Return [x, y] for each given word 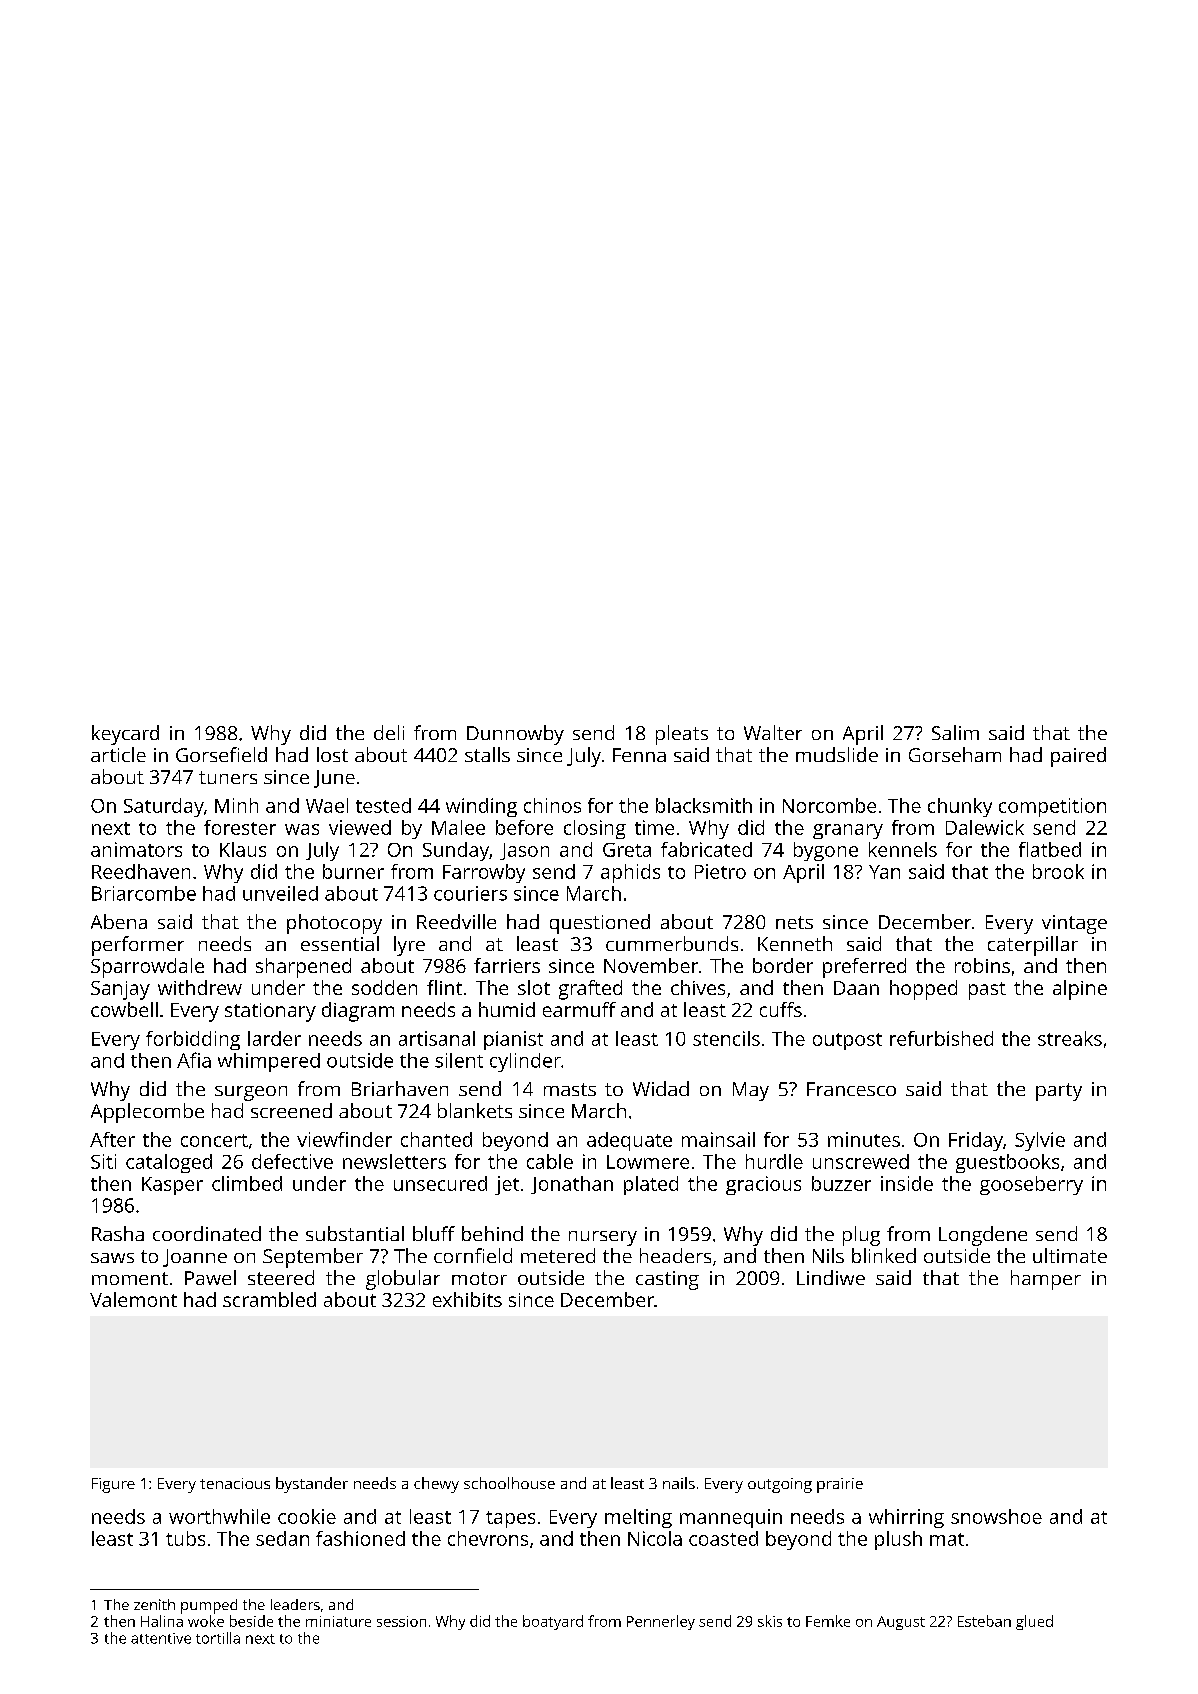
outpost [847, 1041]
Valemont [133, 1299]
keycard [125, 735]
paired [1078, 757]
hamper [1046, 1280]
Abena [119, 921]
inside [907, 1183]
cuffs [781, 1009]
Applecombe [147, 1113]
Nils [828, 1255]
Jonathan [572, 1185]
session [401, 1621]
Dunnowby [515, 735]
